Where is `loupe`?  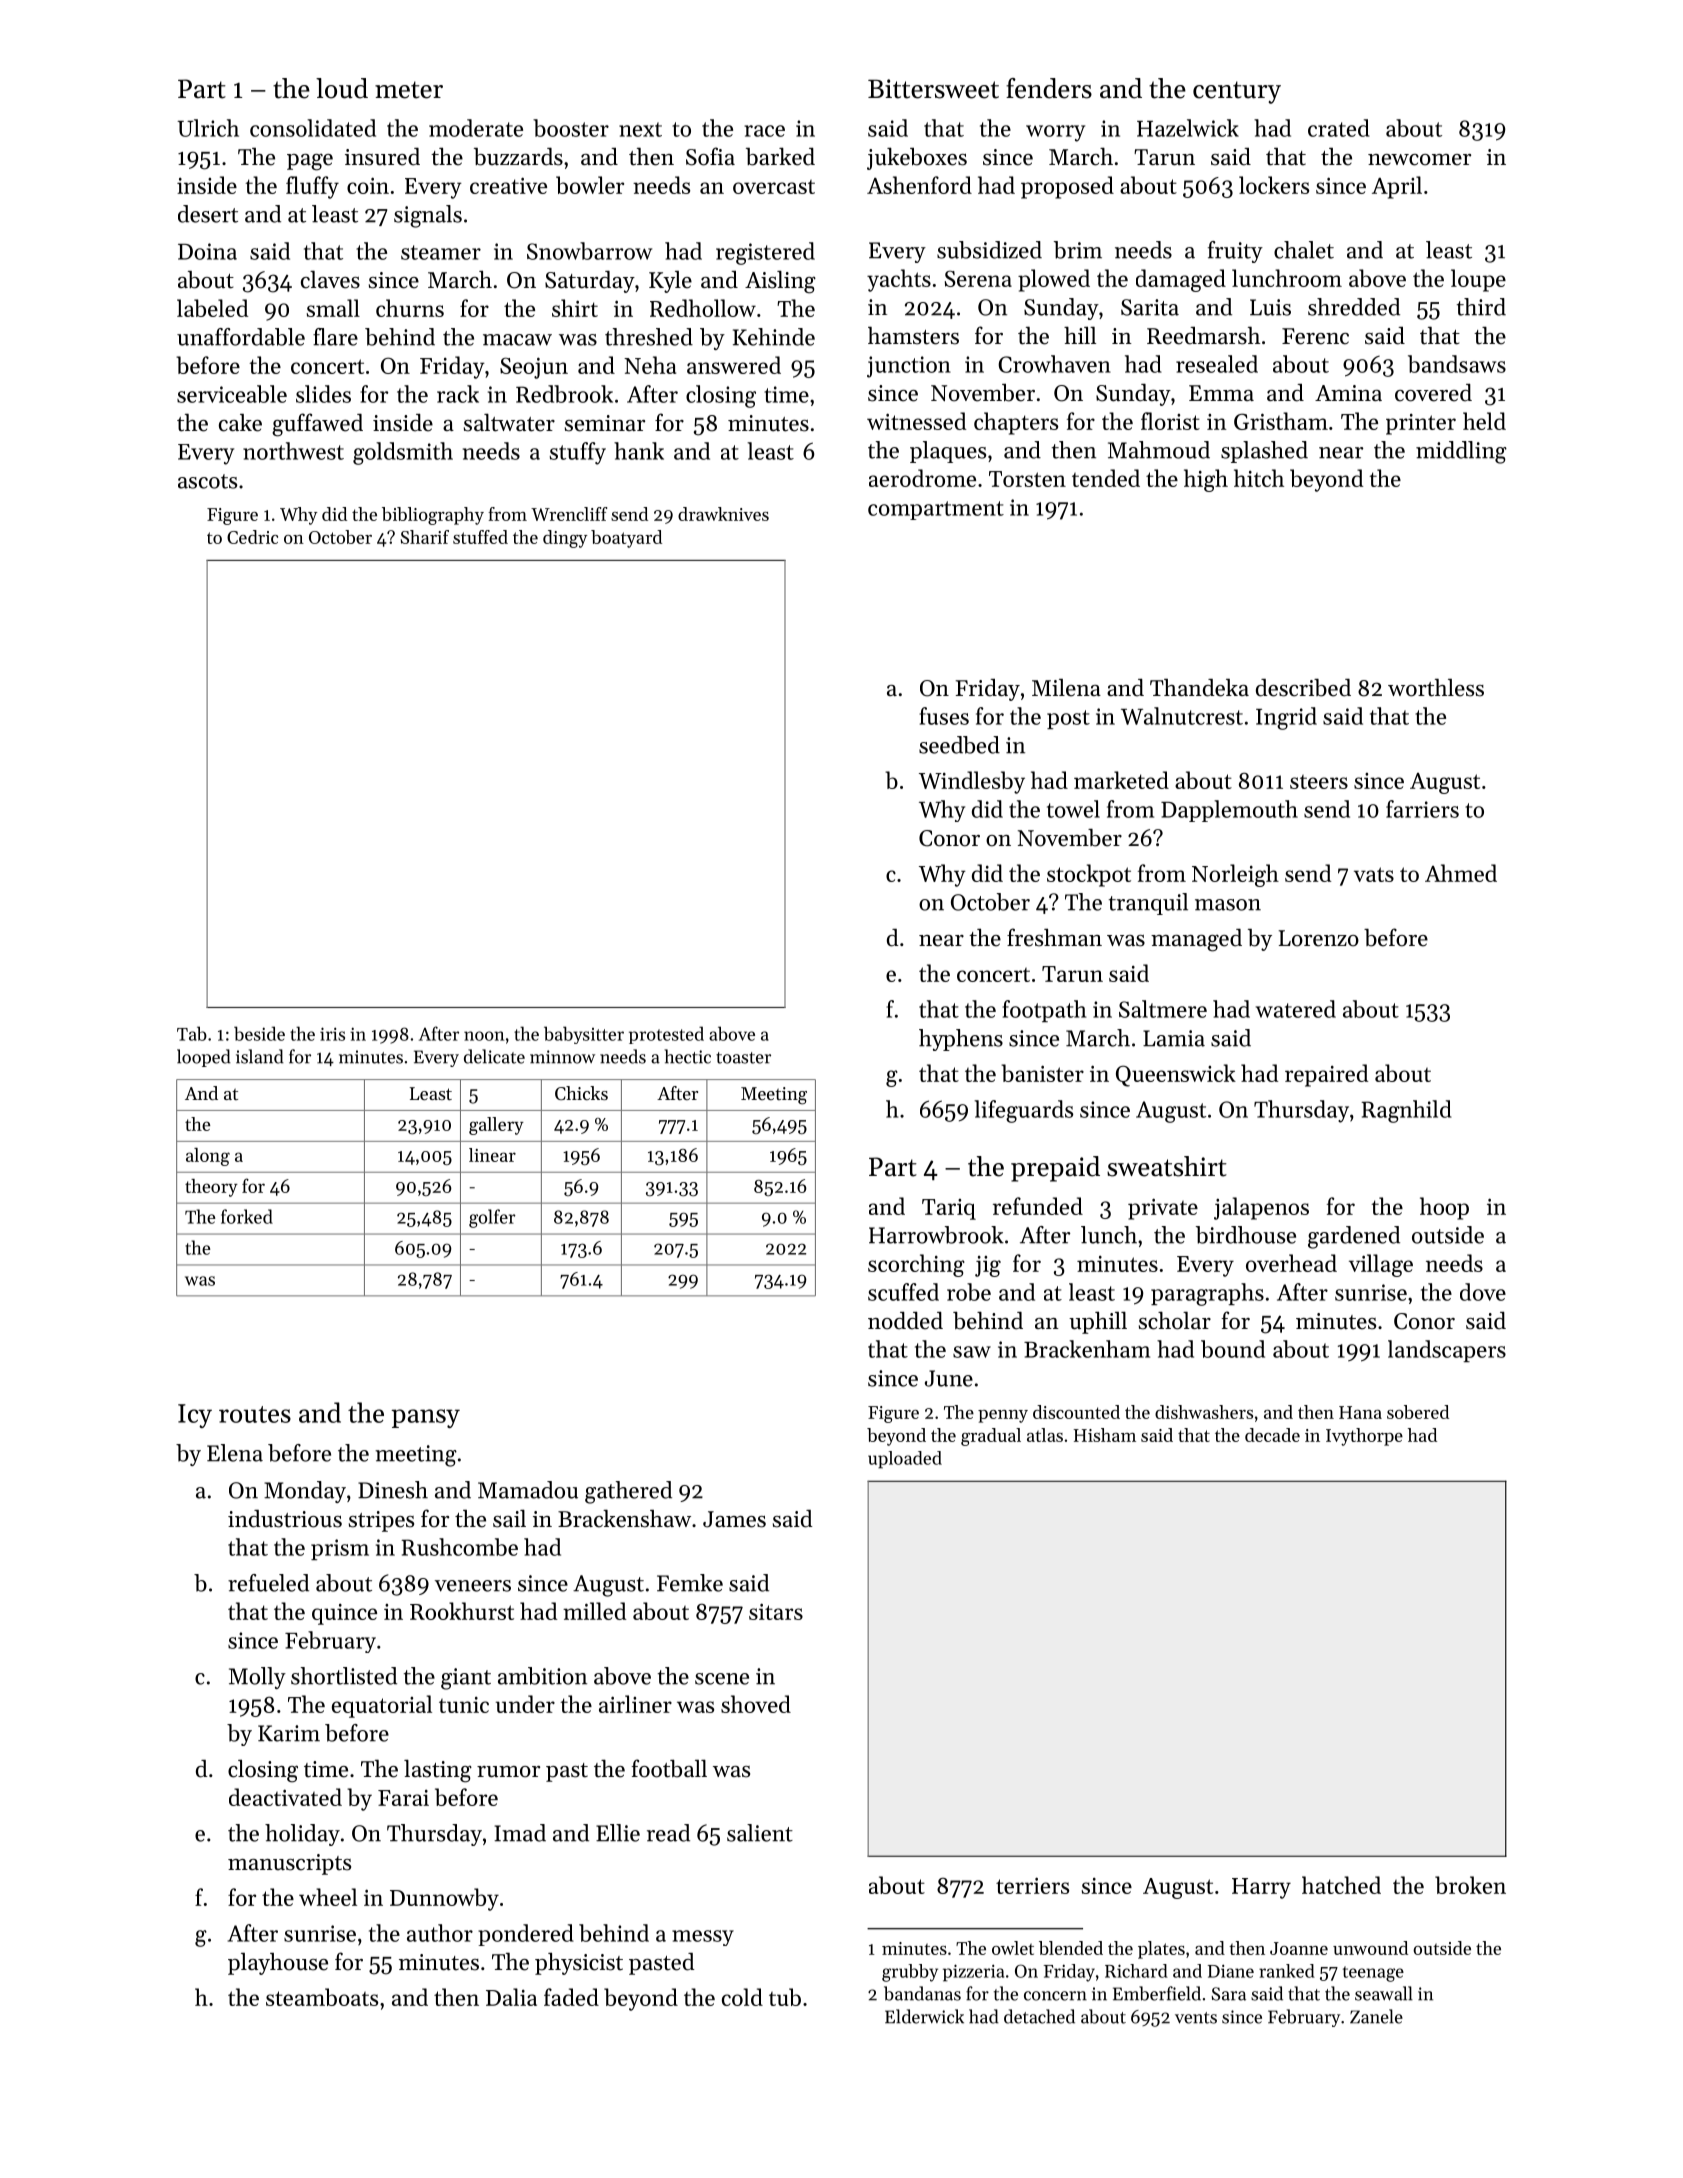 loupe is located at coordinates (1478, 280).
